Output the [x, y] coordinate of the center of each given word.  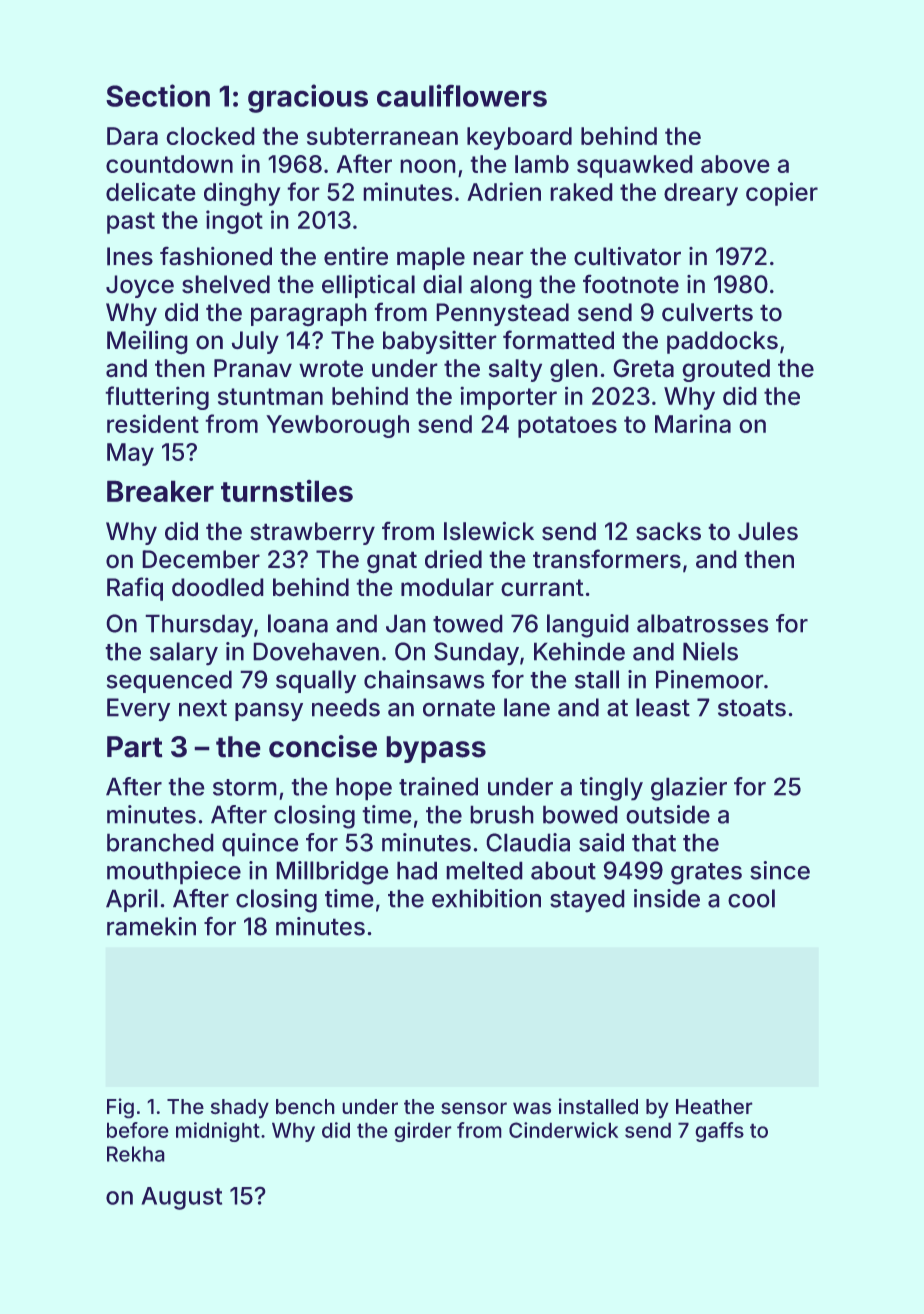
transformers [607, 558]
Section [158, 95]
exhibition [486, 898]
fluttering [157, 398]
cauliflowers [462, 95]
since [780, 870]
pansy [269, 712]
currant [542, 587]
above [735, 164]
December [201, 559]
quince [260, 844]
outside [668, 814]
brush [502, 815]
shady [240, 1108]
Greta [644, 368]
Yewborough [337, 426]
